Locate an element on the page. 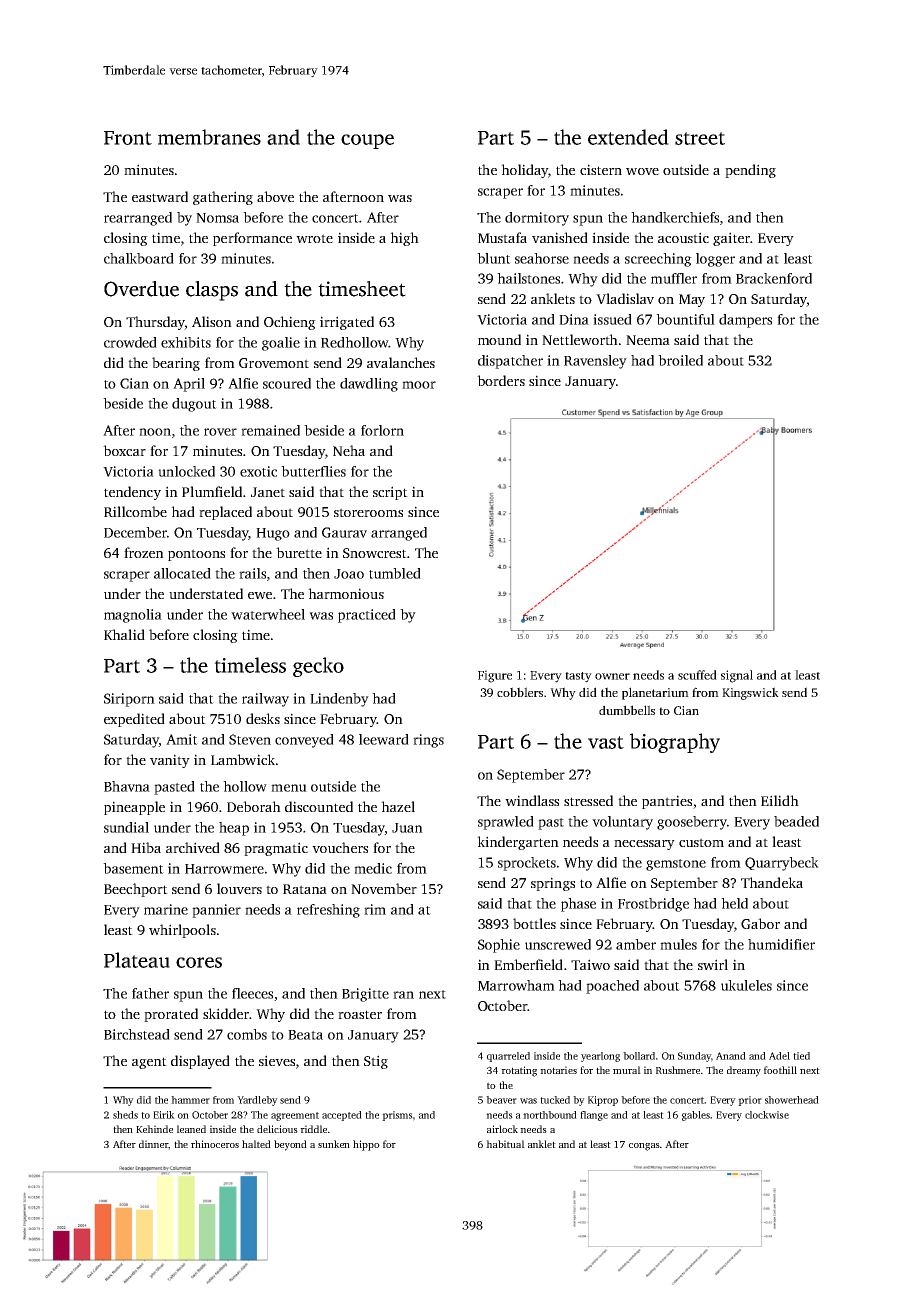 The width and height of the document is (924, 1311). habitual is located at coordinates (505, 1144).
